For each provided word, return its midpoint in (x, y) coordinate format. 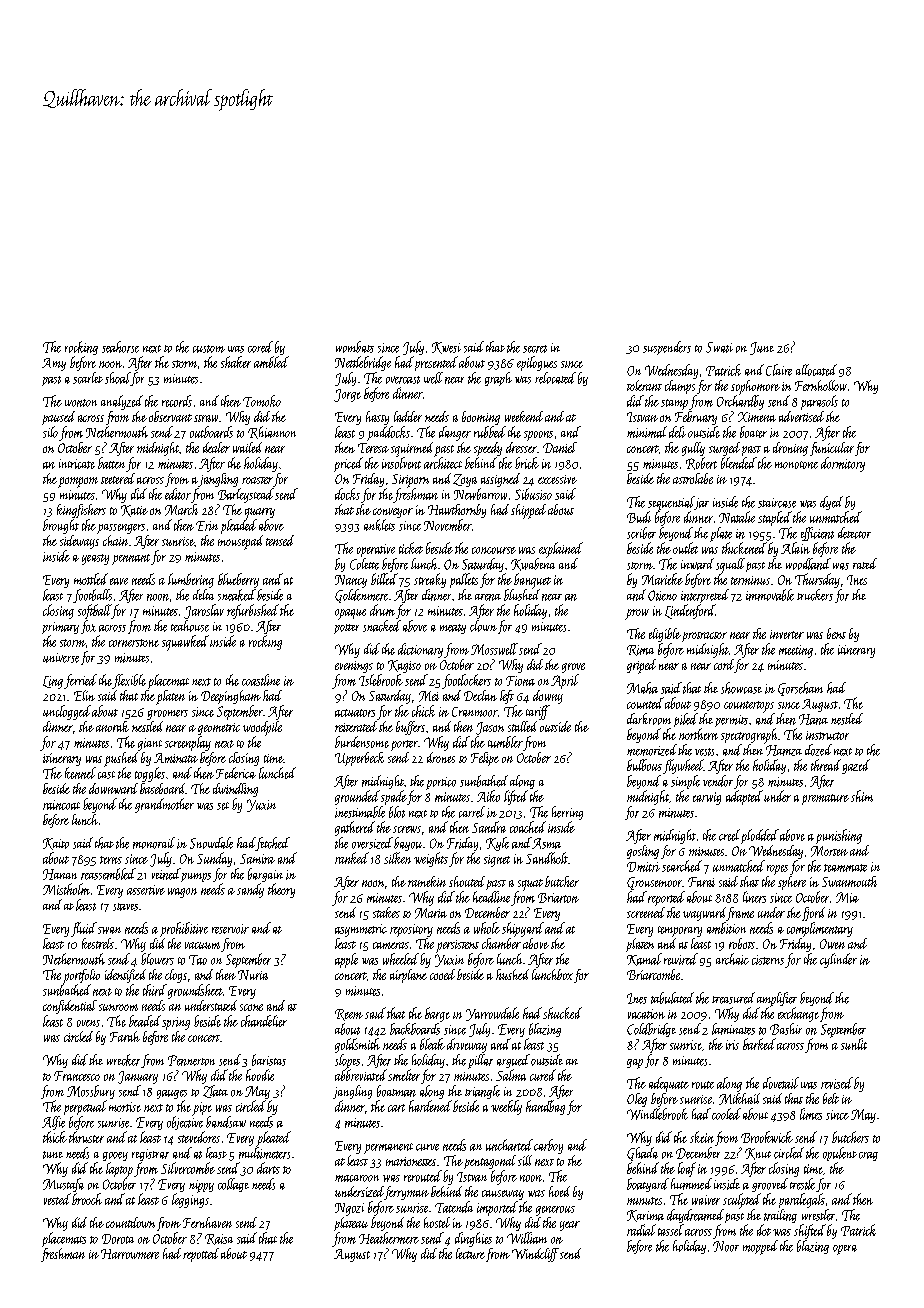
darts (268, 1168)
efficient (817, 534)
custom (209, 349)
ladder (408, 416)
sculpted (742, 1201)
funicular (832, 449)
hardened (430, 1106)
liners (754, 897)
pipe (202, 1109)
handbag (545, 1107)
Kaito (56, 844)
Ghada (642, 1154)
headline (491, 897)
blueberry (238, 580)
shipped (528, 511)
